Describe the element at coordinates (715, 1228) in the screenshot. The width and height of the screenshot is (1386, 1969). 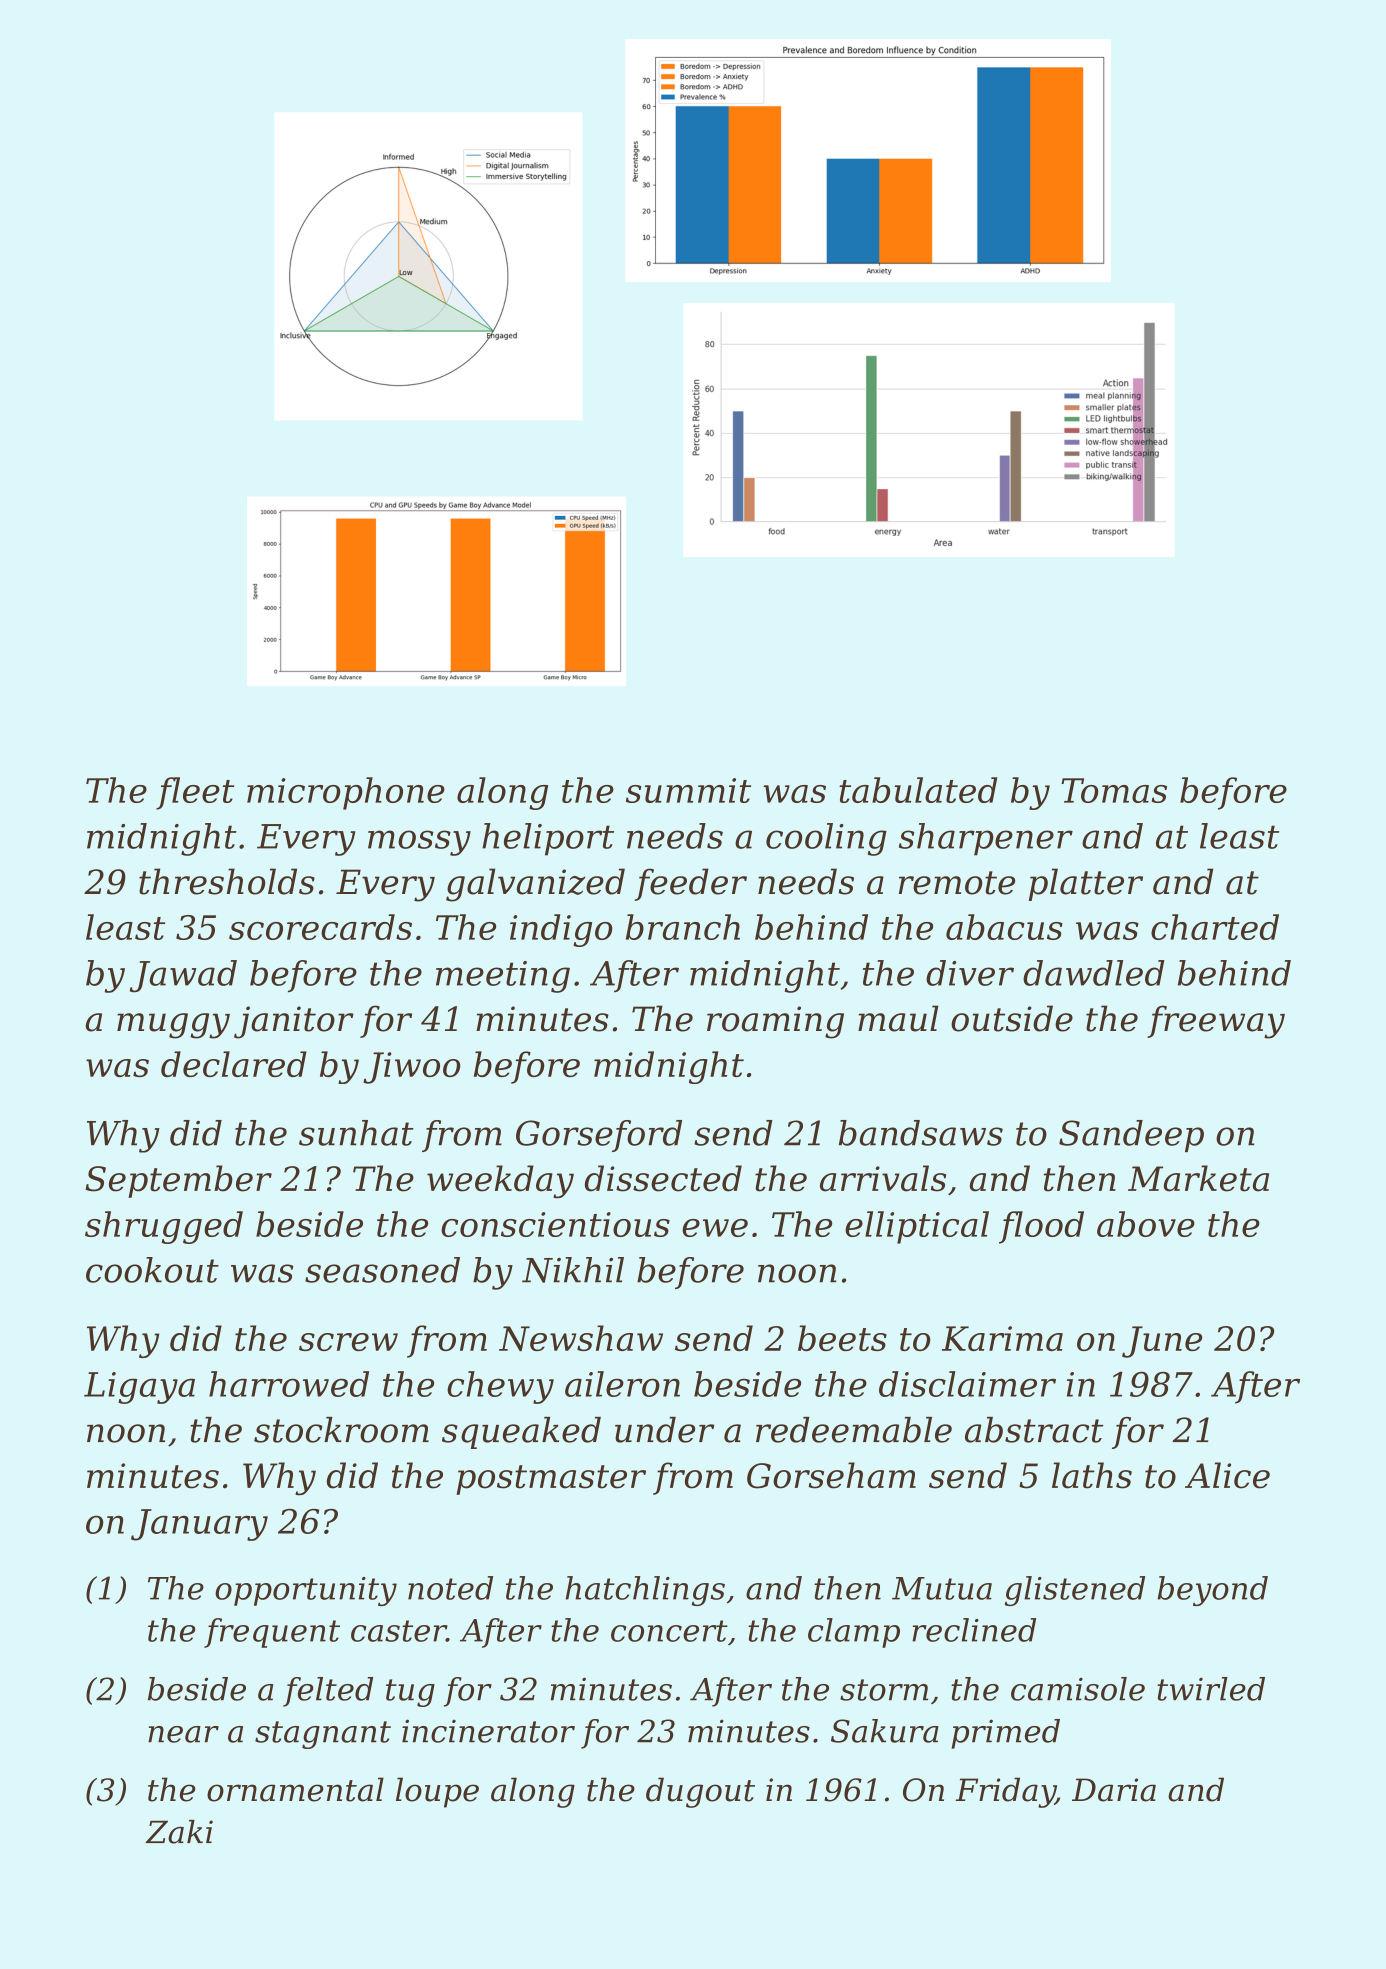
I see `ewe` at that location.
